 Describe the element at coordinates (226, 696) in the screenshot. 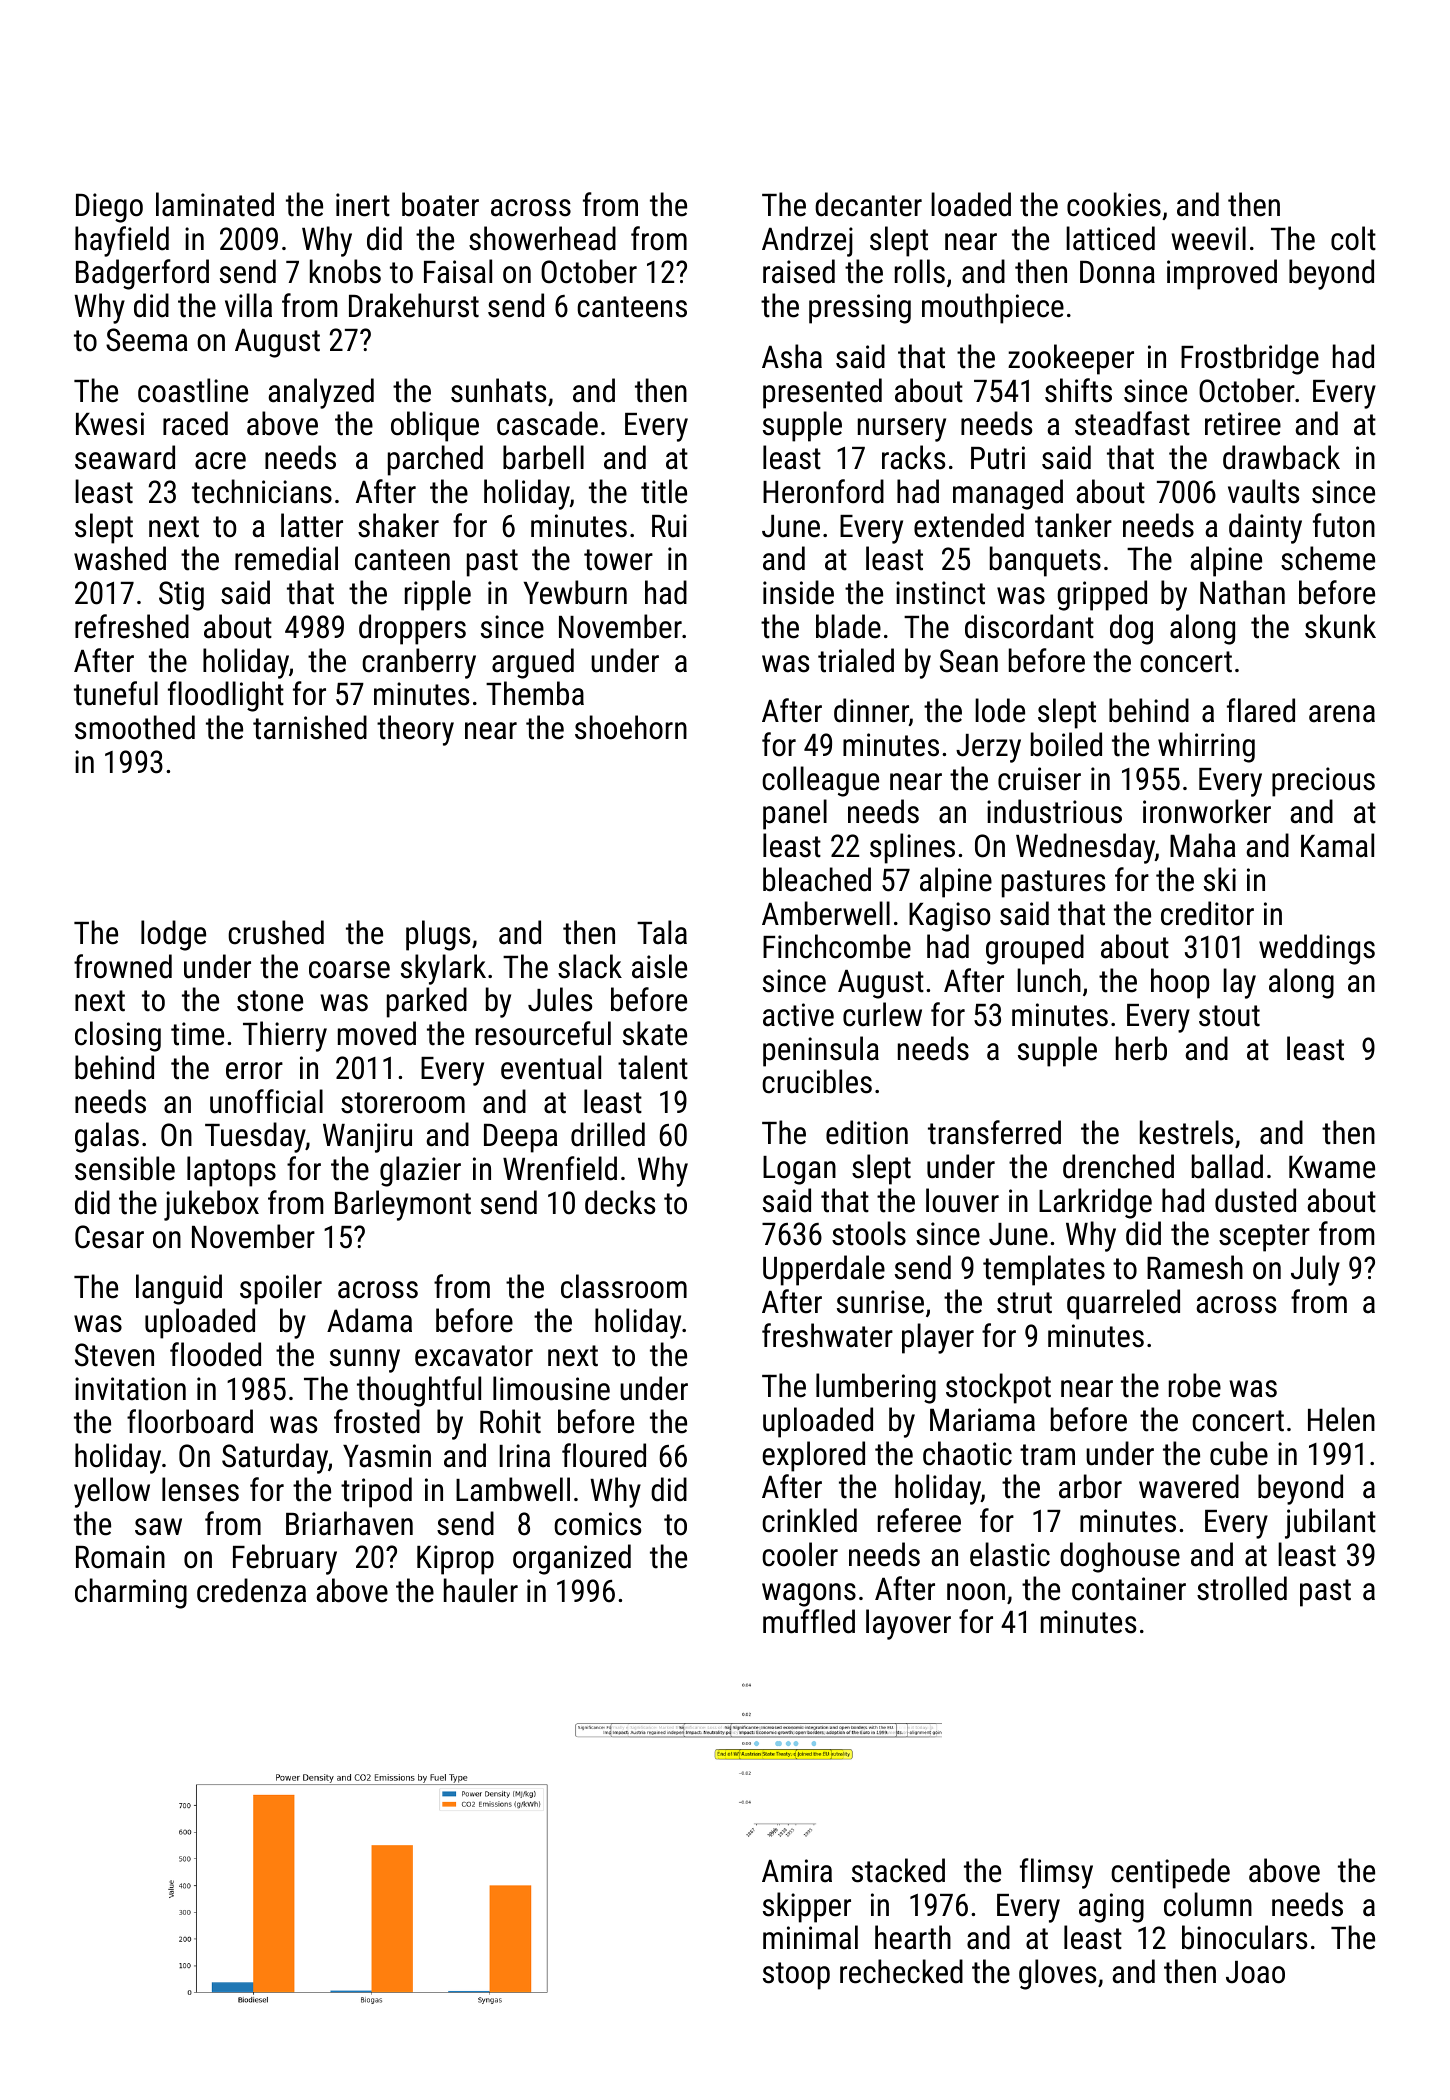

I see `floodlight` at that location.
